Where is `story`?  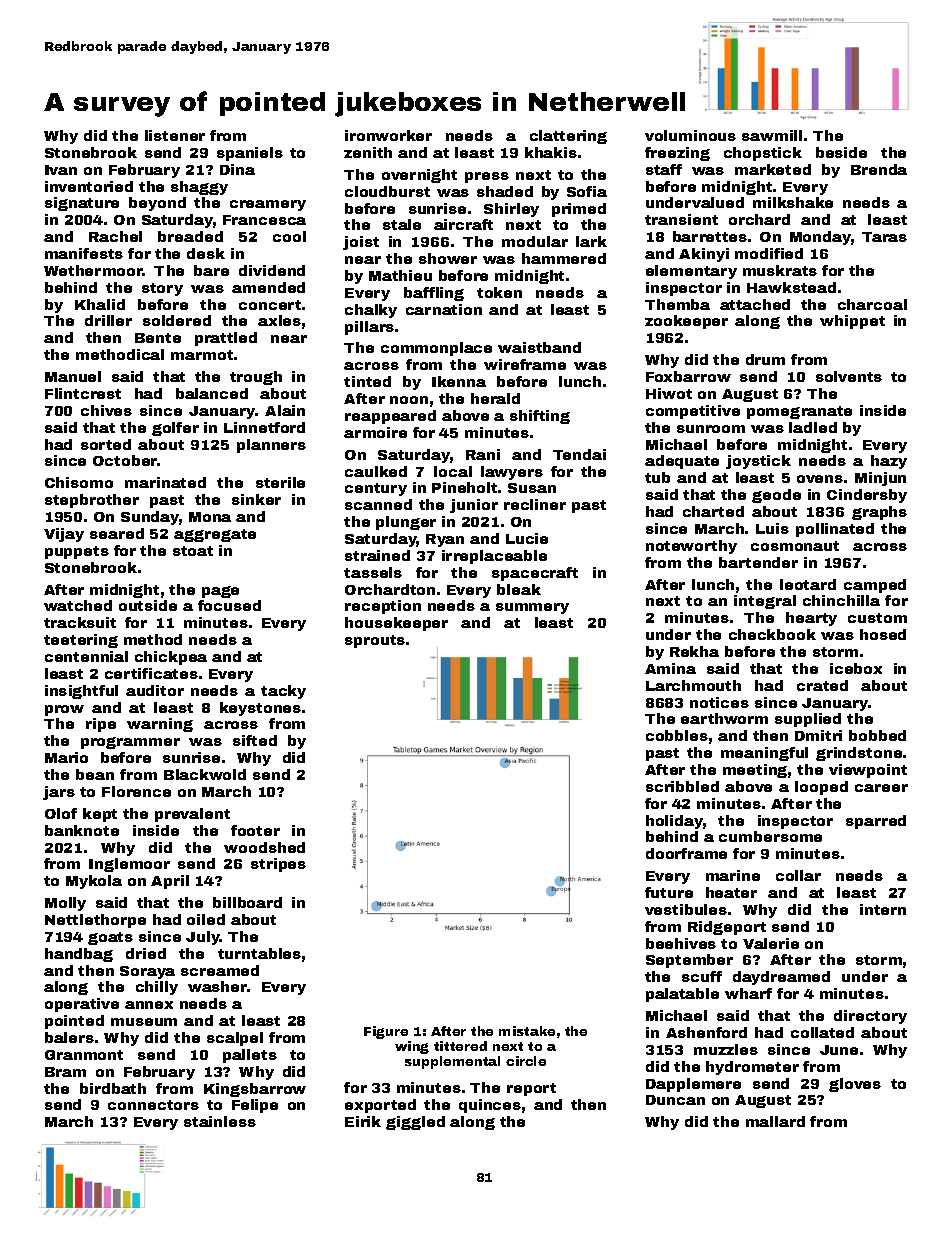 story is located at coordinates (162, 289).
